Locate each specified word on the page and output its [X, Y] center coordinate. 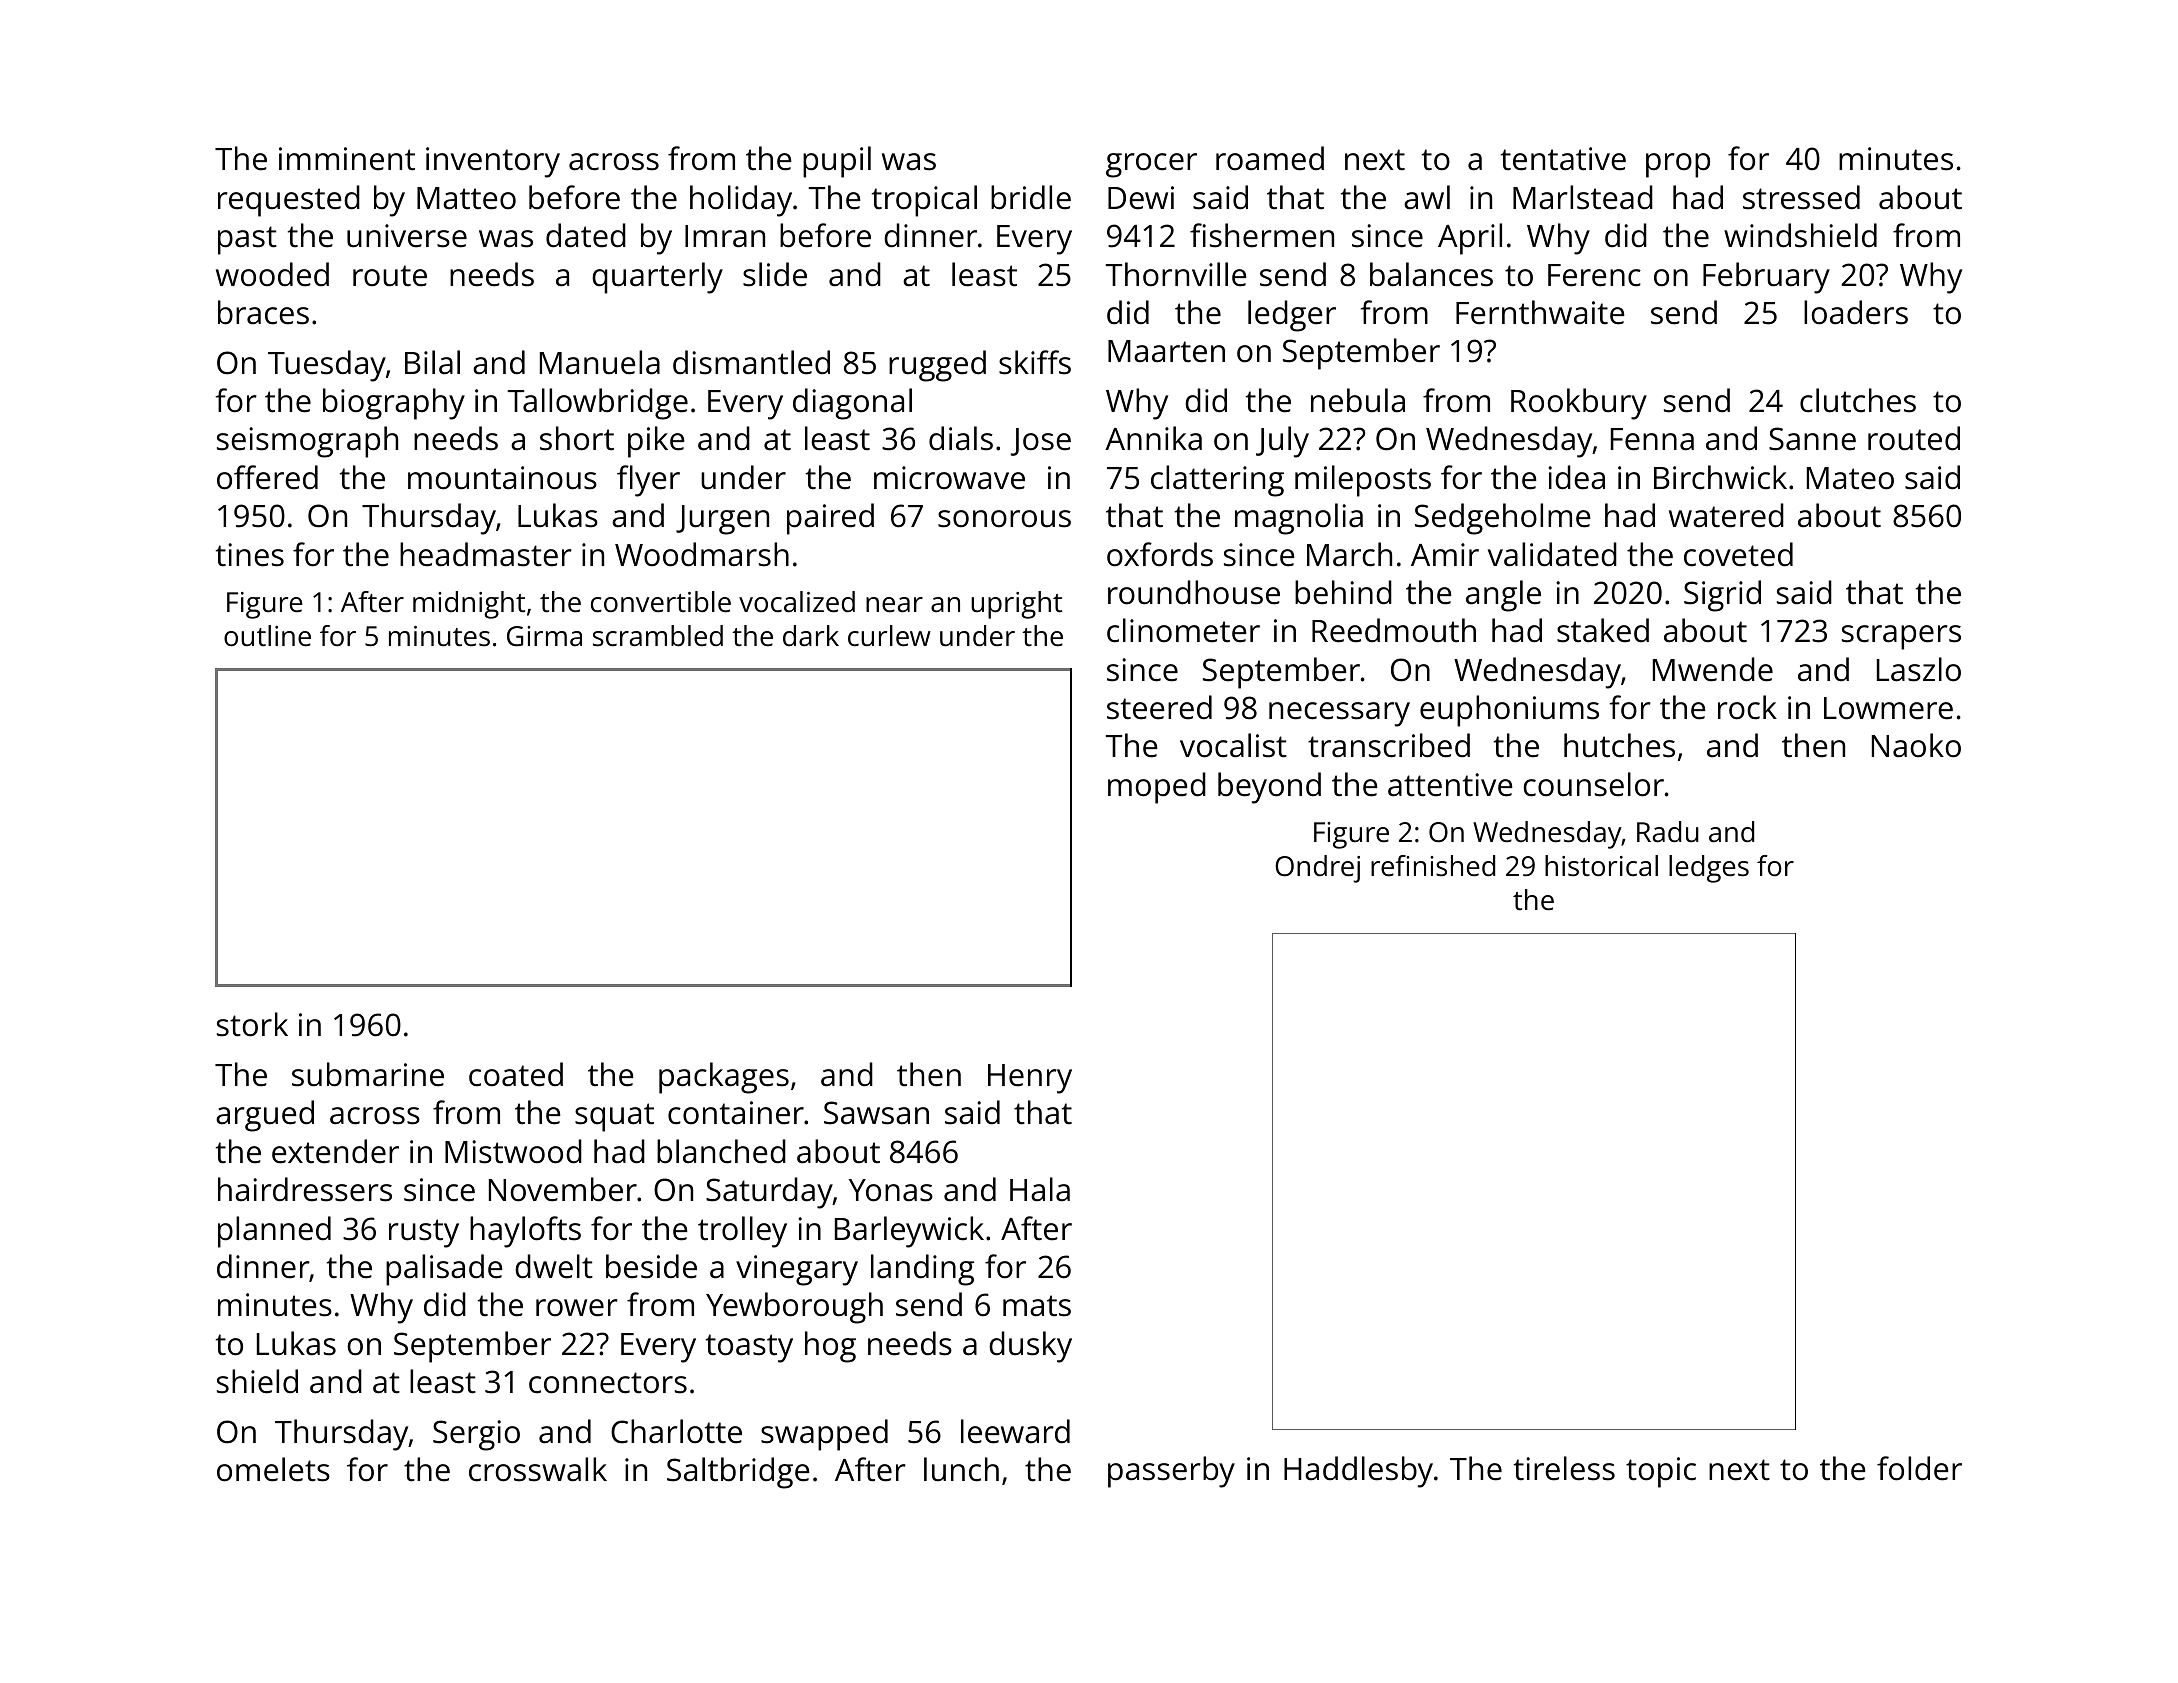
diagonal [852, 404]
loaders [1856, 312]
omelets [273, 1469]
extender [335, 1151]
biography [394, 404]
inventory [493, 162]
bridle [1031, 197]
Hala [1040, 1189]
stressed [1801, 197]
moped [1157, 788]
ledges [1709, 869]
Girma [544, 636]
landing [922, 1270]
